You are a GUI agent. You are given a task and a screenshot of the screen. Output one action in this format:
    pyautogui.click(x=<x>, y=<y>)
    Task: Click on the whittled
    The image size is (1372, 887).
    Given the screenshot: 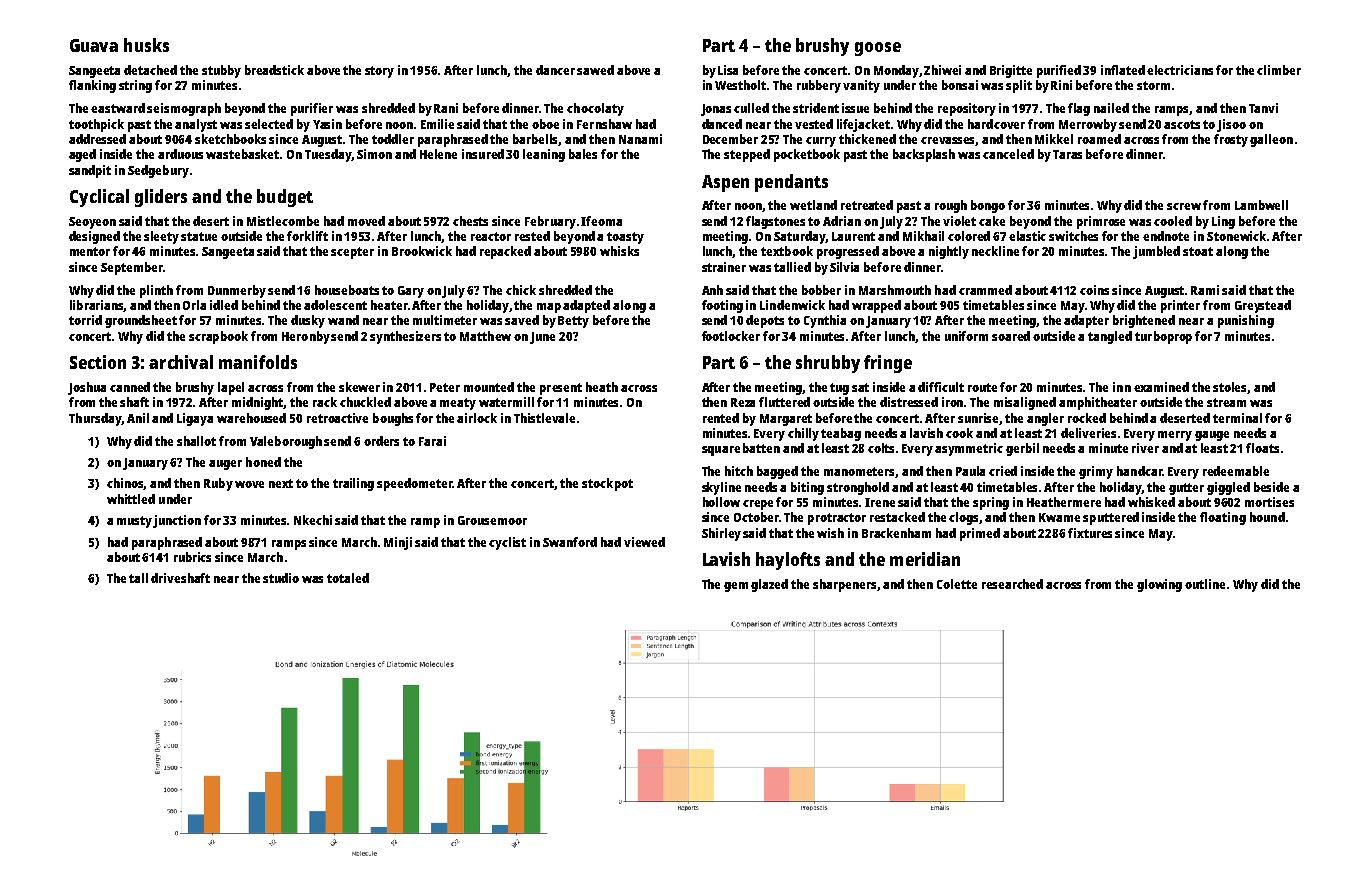 What is the action you would take?
    pyautogui.click(x=131, y=499)
